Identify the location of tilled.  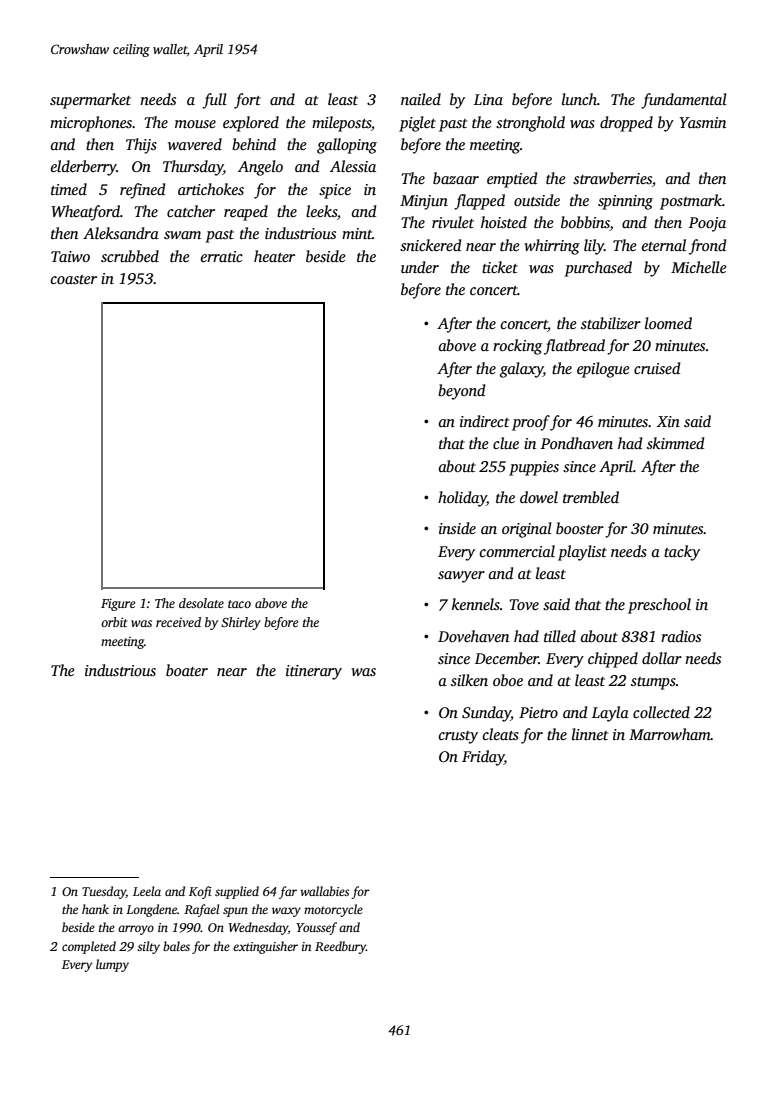
(560, 636).
